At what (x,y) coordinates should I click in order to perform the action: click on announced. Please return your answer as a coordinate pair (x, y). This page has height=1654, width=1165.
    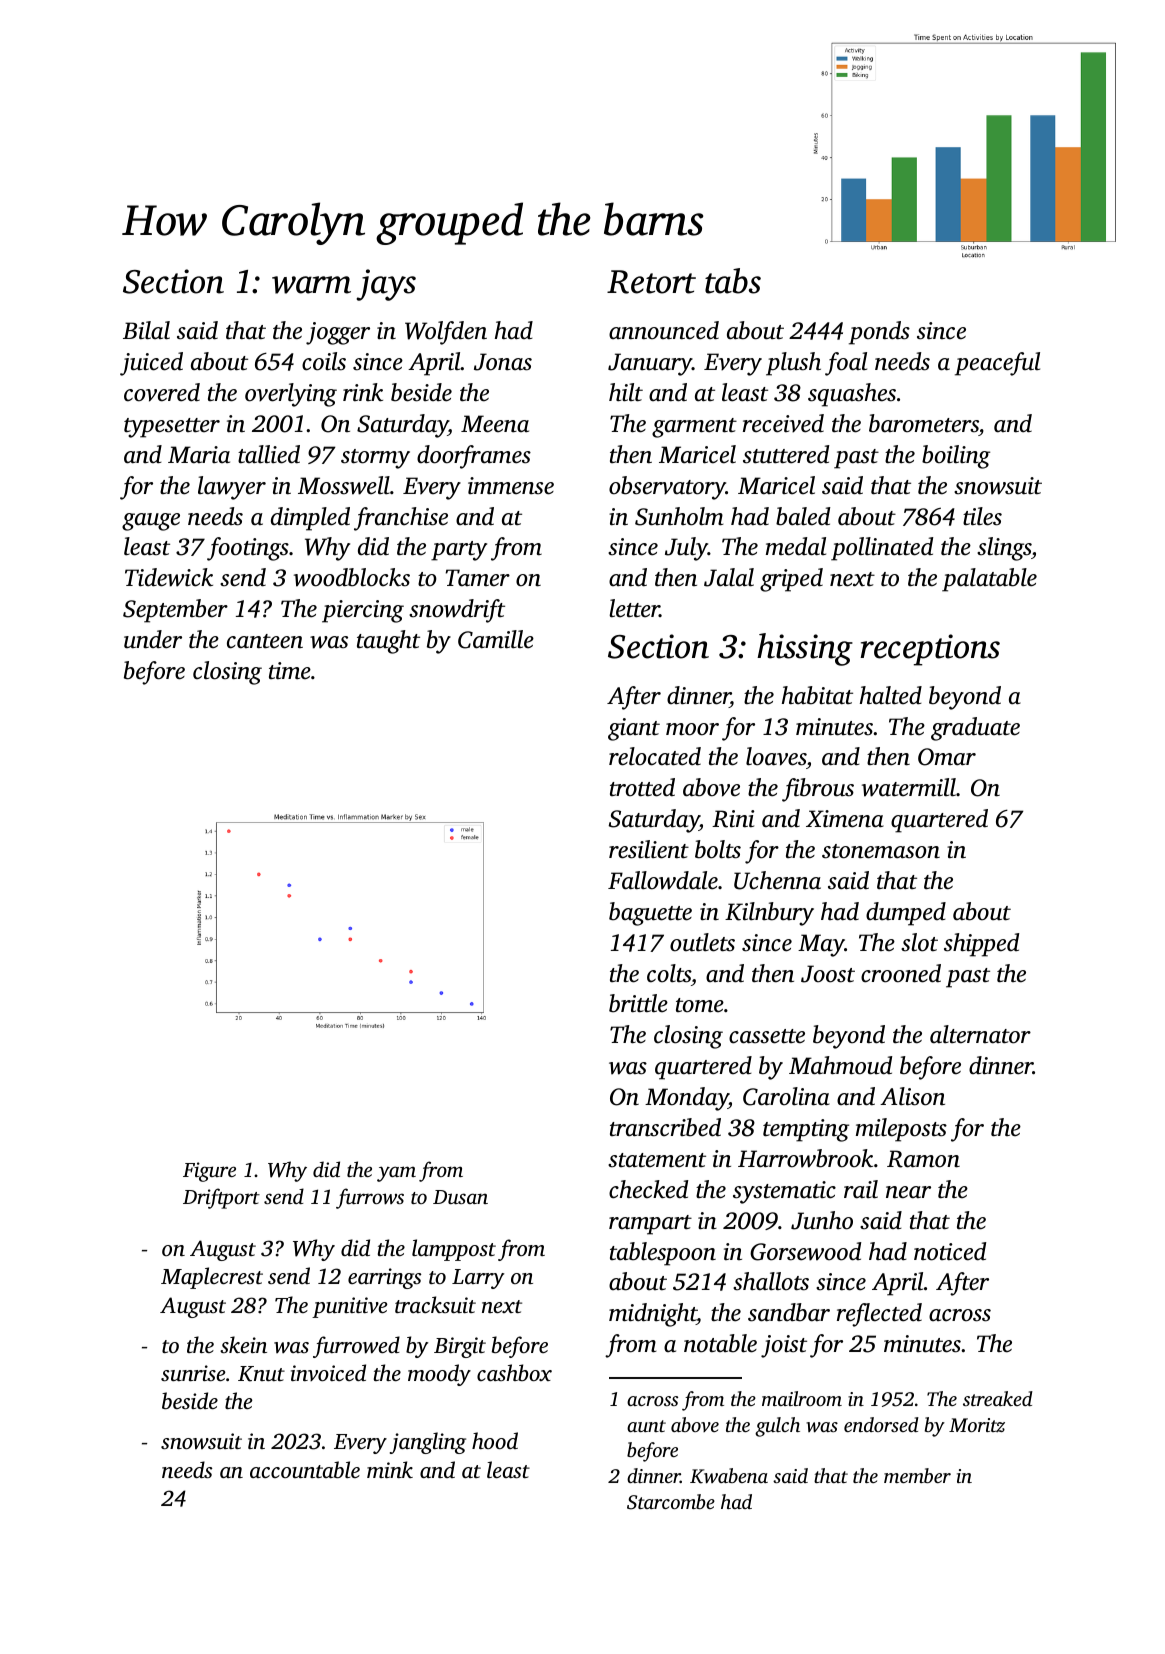
    Looking at the image, I should click on (664, 330).
